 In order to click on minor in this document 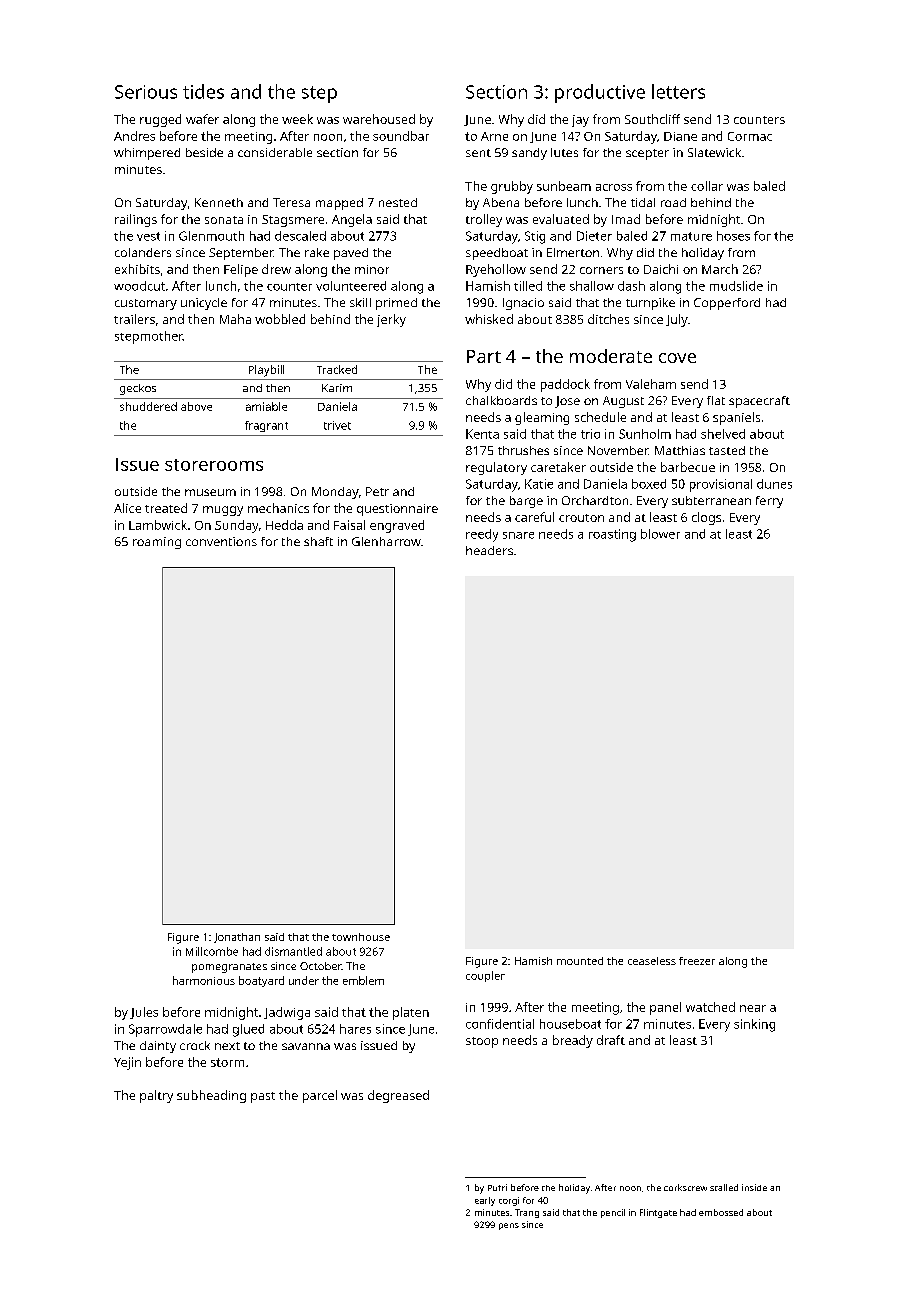, I will do `click(372, 269)`.
